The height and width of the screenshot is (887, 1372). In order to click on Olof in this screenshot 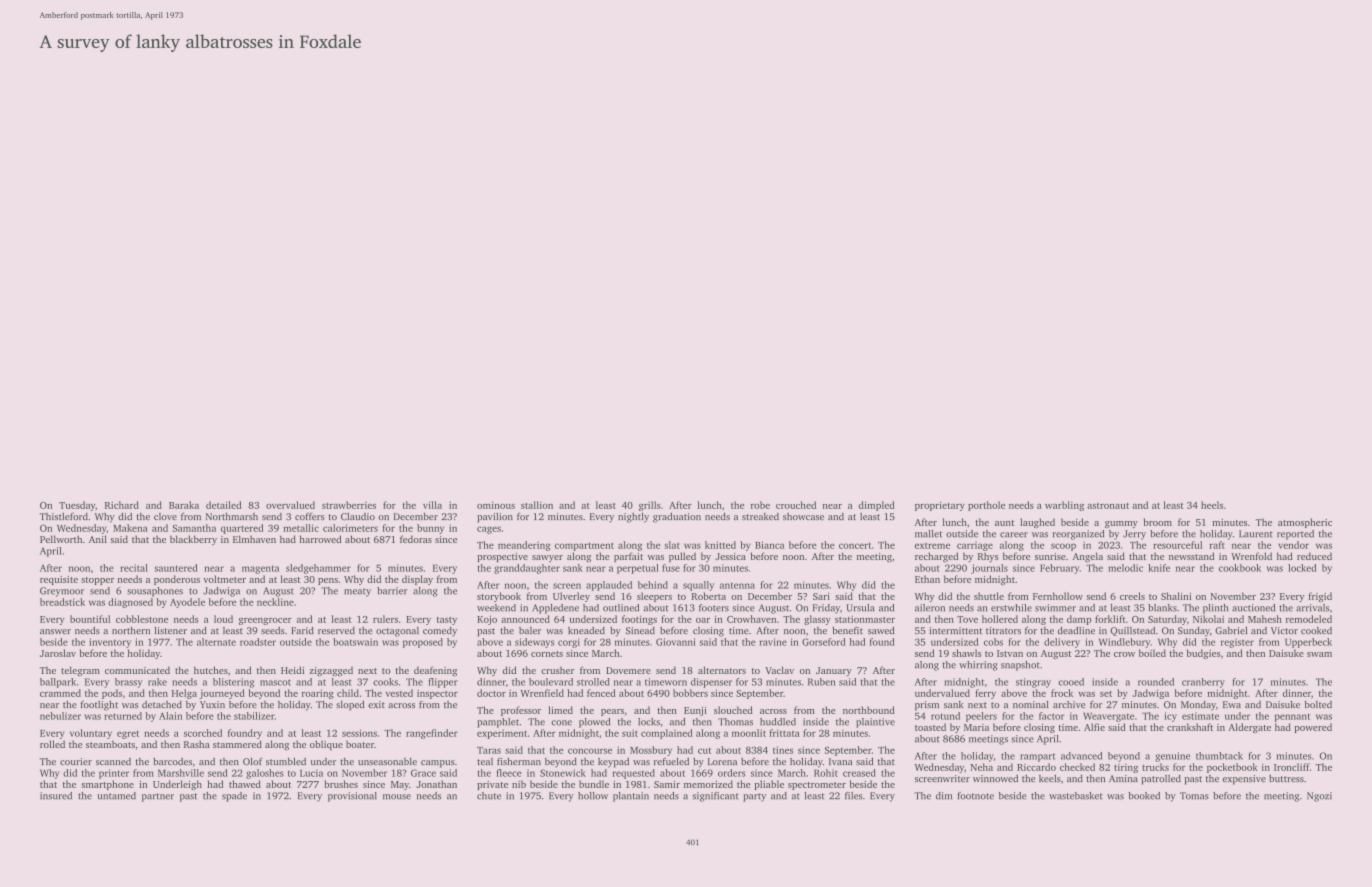, I will do `click(253, 761)`.
